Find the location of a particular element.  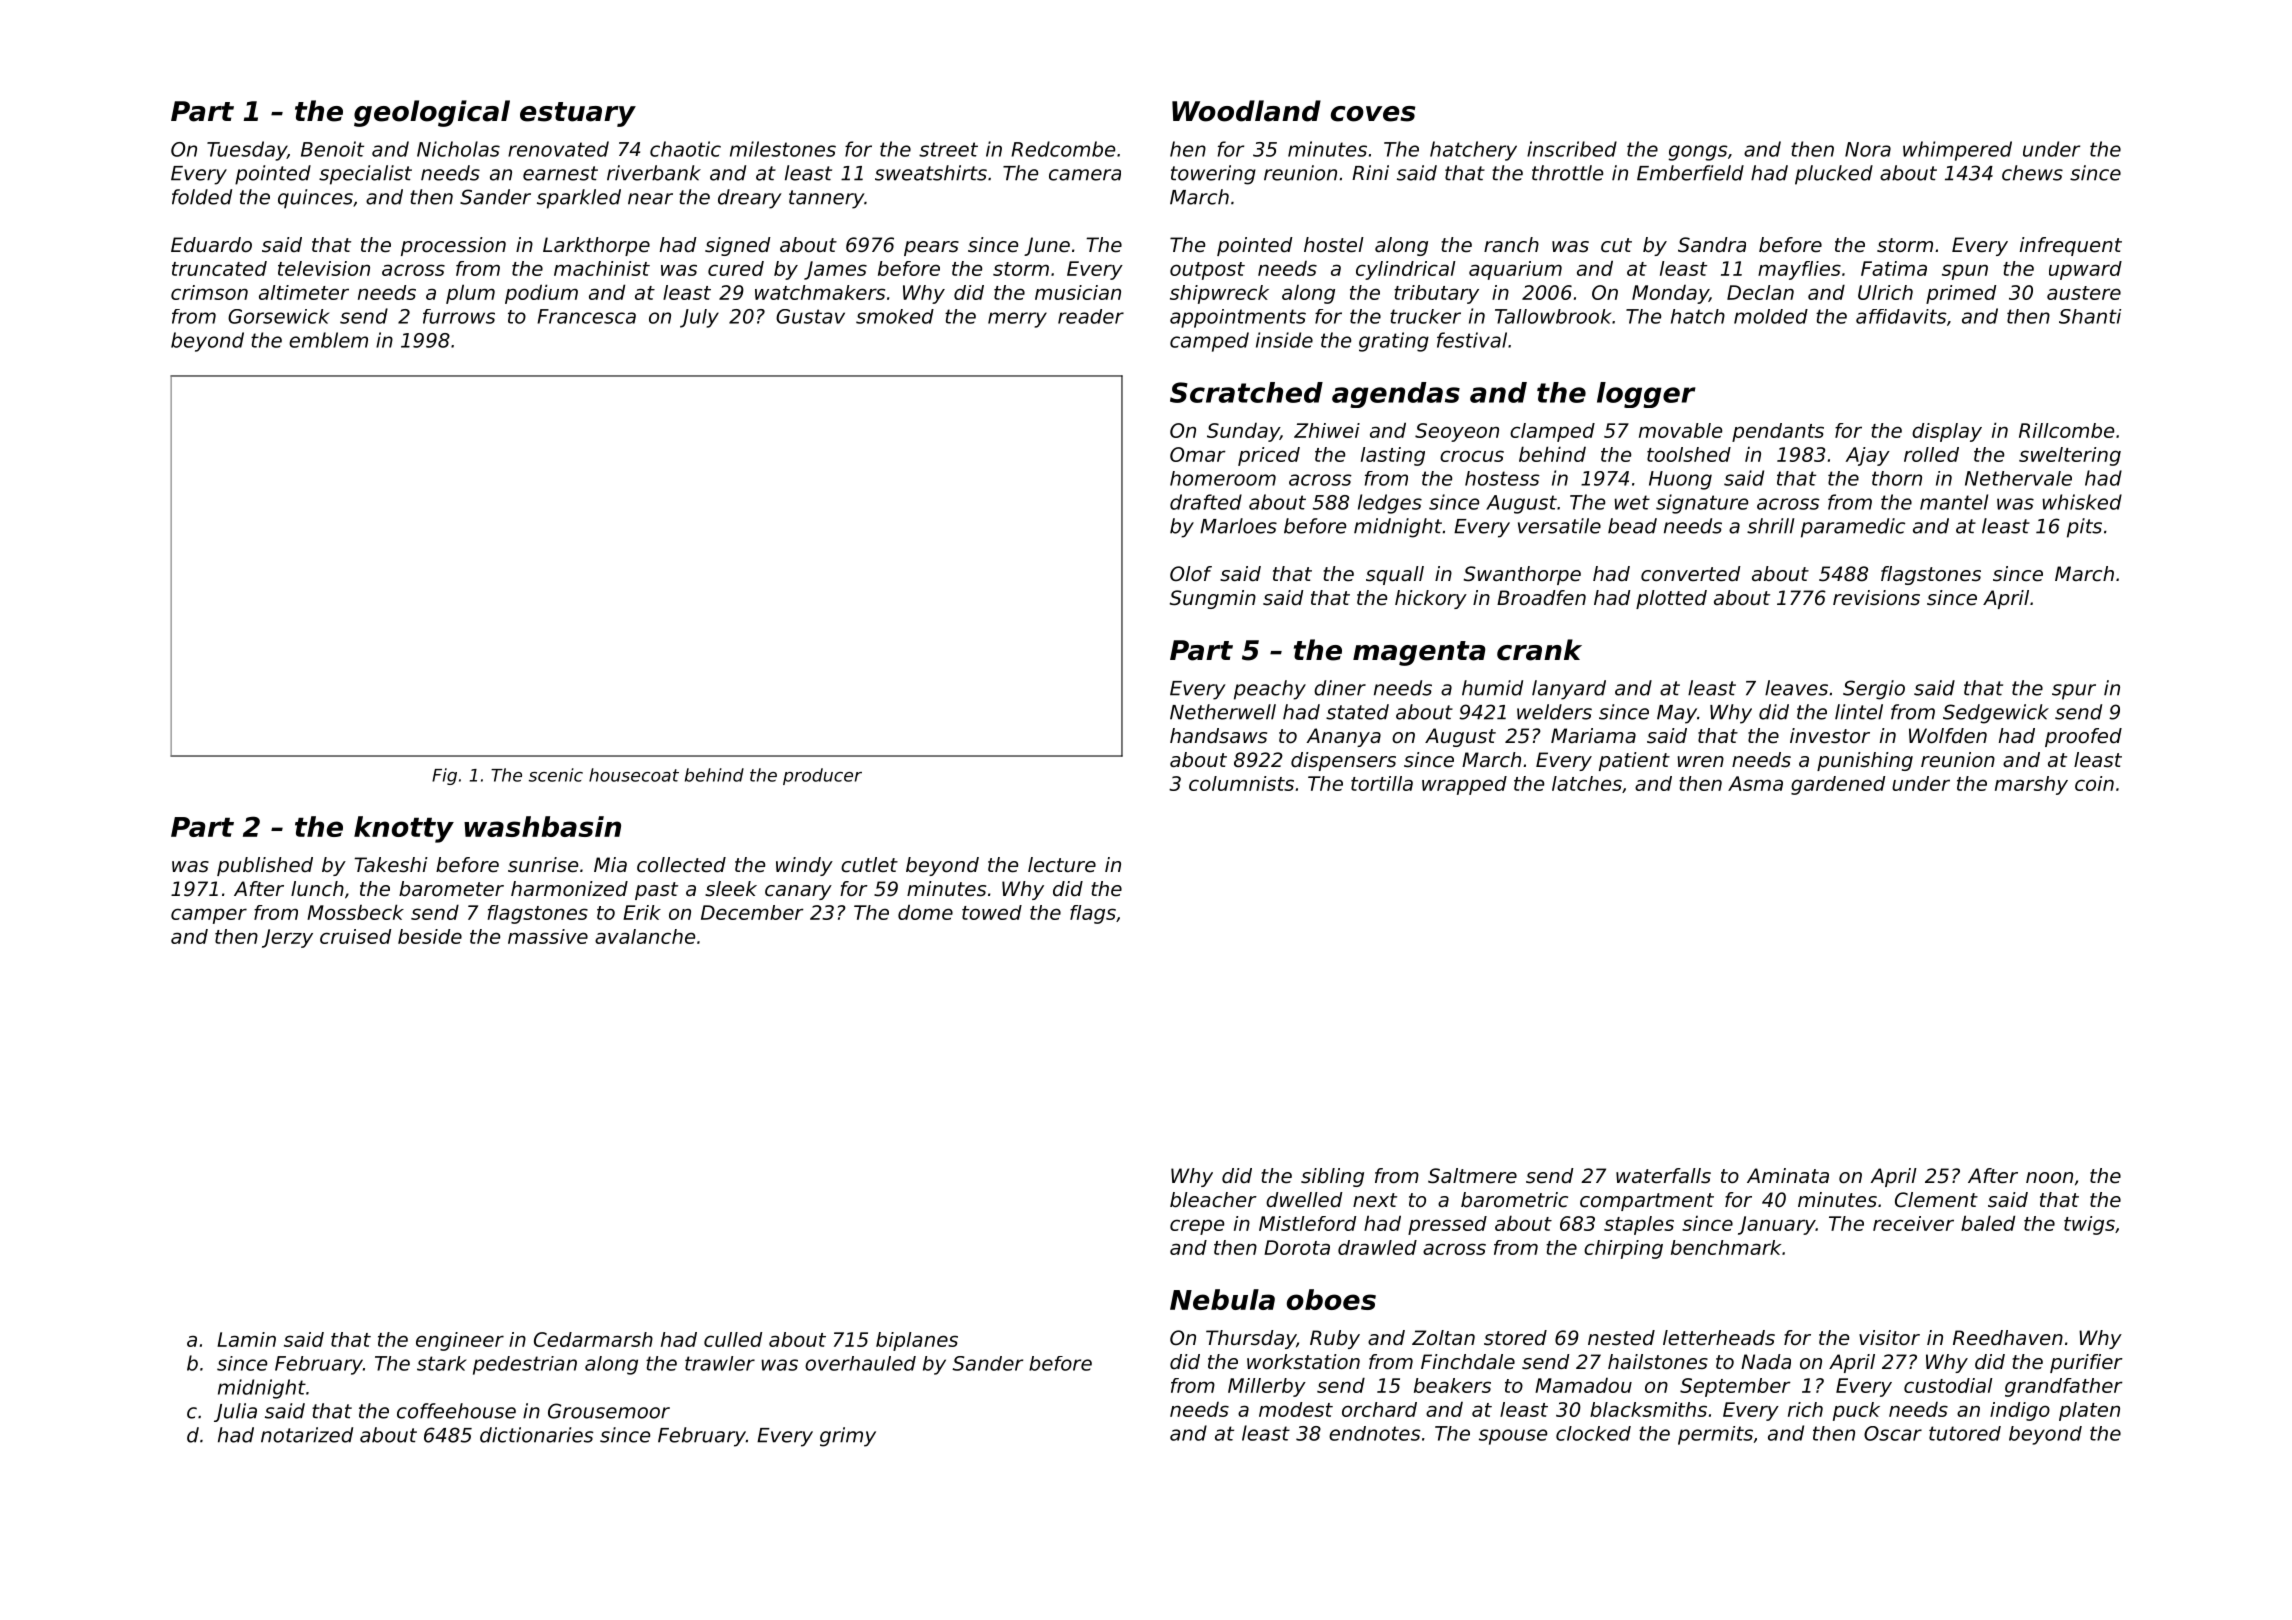

Woodland is located at coordinates (1246, 111).
